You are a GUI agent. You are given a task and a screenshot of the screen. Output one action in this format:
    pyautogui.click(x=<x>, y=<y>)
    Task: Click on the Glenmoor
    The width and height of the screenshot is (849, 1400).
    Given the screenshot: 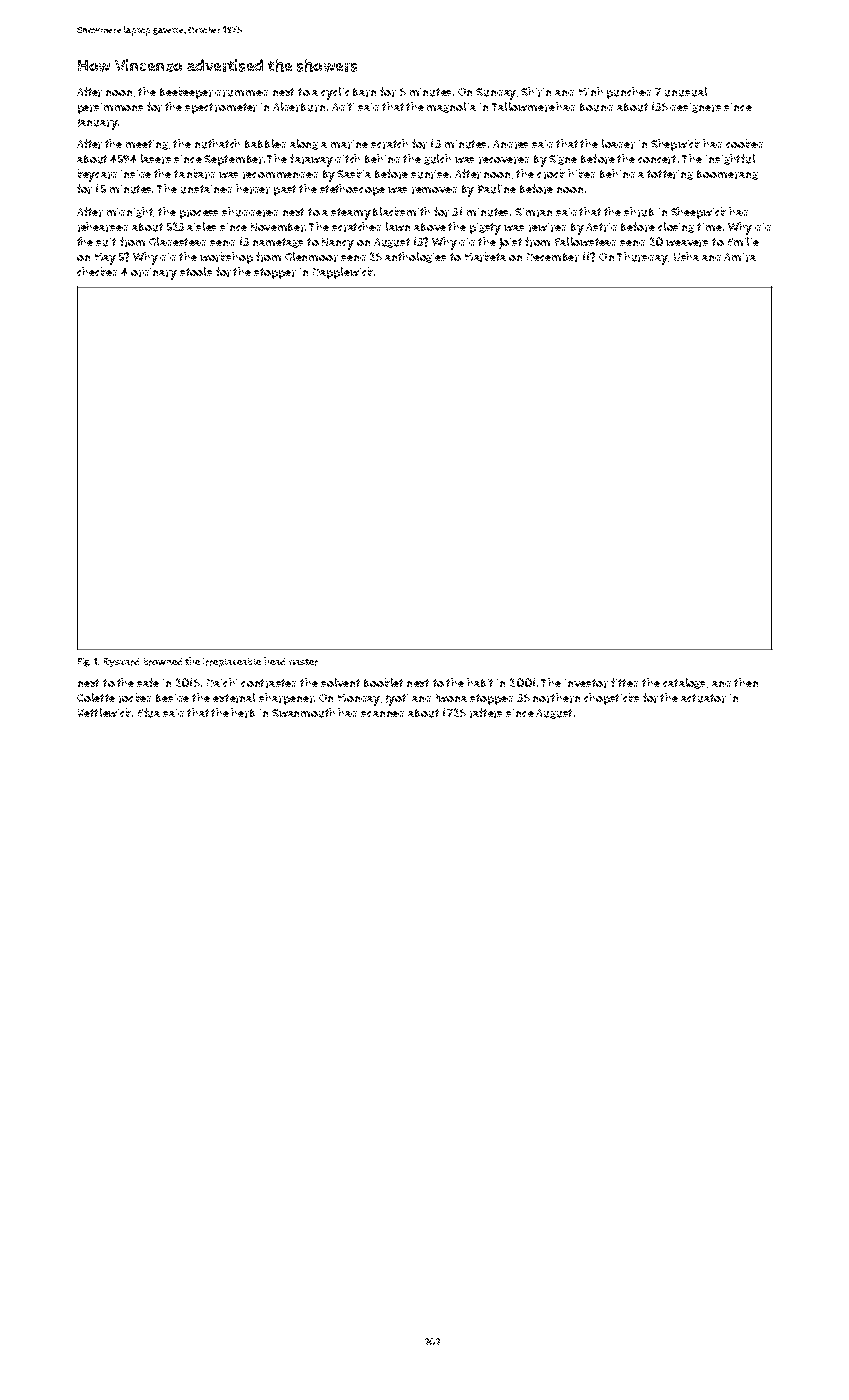 What is the action you would take?
    pyautogui.click(x=311, y=257)
